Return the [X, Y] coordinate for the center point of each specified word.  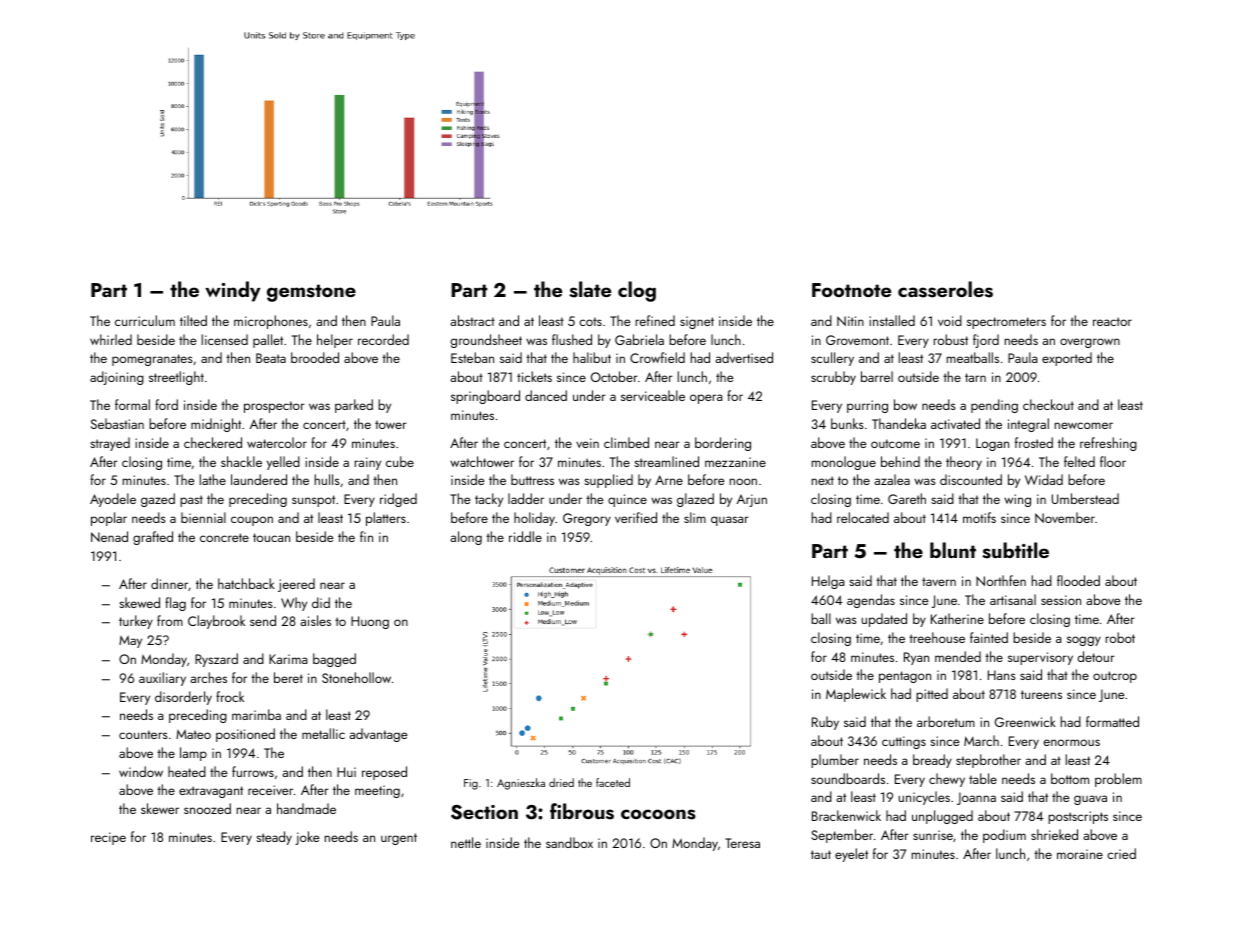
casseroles [945, 289]
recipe [108, 838]
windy [232, 291]
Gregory [587, 519]
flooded [1078, 580]
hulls [327, 479]
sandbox [569, 842]
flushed [572, 339]
